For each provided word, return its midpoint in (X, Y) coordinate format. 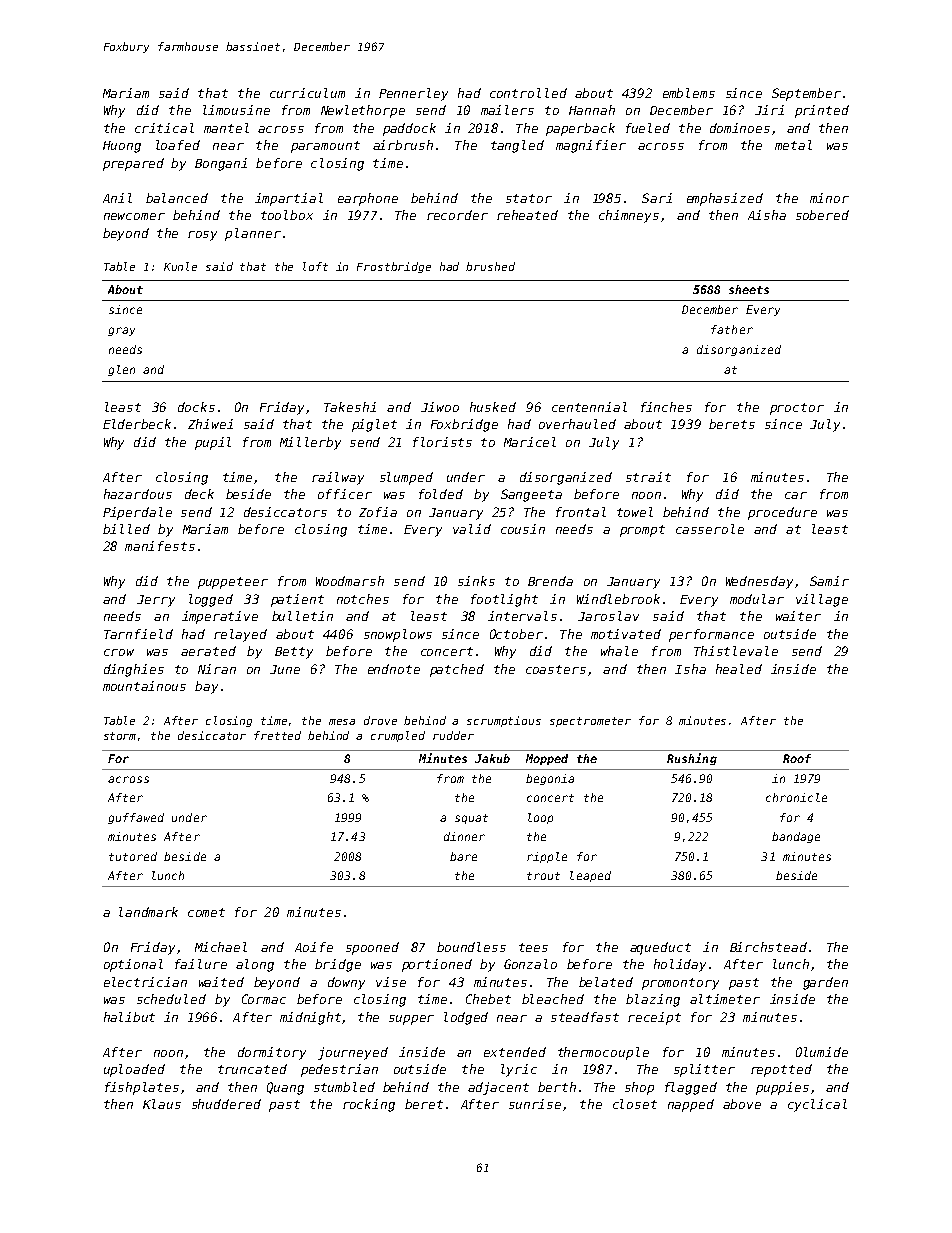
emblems (689, 93)
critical (164, 128)
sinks (476, 581)
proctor (797, 409)
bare (463, 856)
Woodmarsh (350, 581)
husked (493, 407)
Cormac (264, 999)
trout (543, 876)
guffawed (136, 818)
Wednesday (759, 582)
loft (315, 266)
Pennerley (413, 94)
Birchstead (768, 947)
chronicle (796, 797)
